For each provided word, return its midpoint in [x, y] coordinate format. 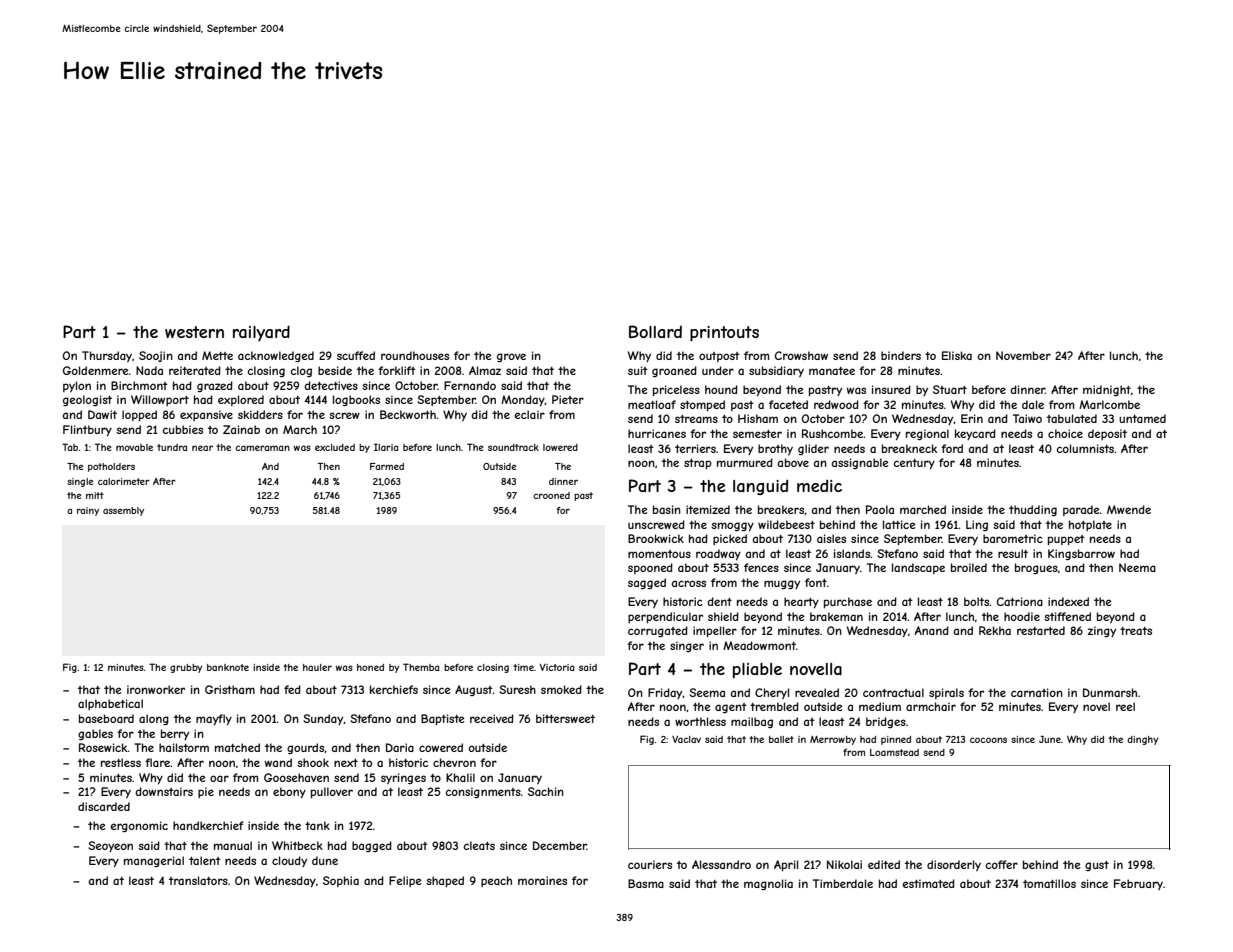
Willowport [160, 400]
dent [719, 601]
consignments [483, 792]
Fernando [470, 385]
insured [891, 389]
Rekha [995, 630]
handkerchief [208, 825]
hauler [317, 667]
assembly [123, 511]
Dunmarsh [1110, 692]
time [523, 667]
